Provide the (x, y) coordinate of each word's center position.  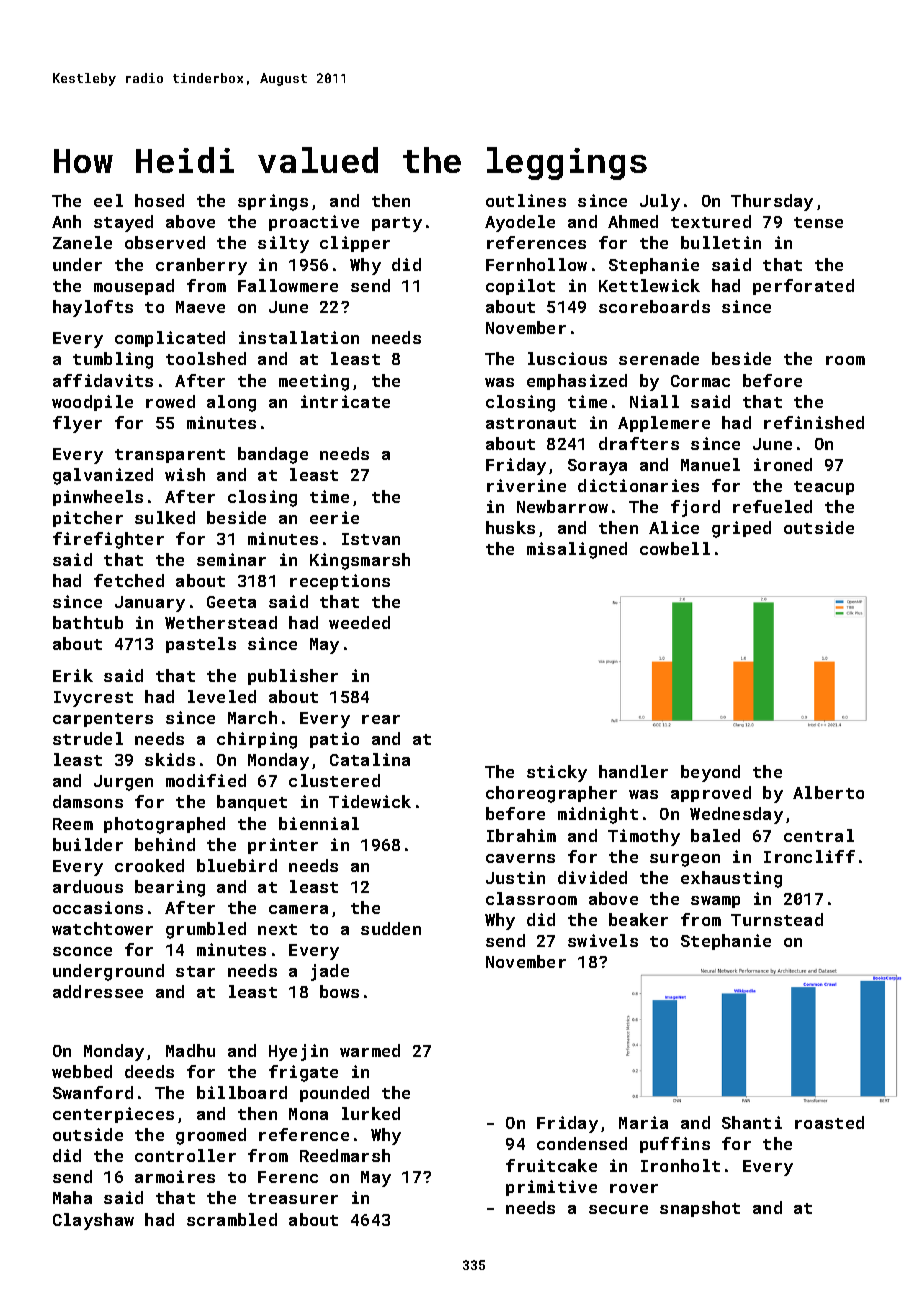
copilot (520, 287)
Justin (515, 877)
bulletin (721, 242)
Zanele (82, 242)
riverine (526, 485)
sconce (82, 951)
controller (185, 1155)
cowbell (675, 548)
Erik (73, 675)
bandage (273, 455)
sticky (557, 773)
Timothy (644, 837)
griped (741, 529)
